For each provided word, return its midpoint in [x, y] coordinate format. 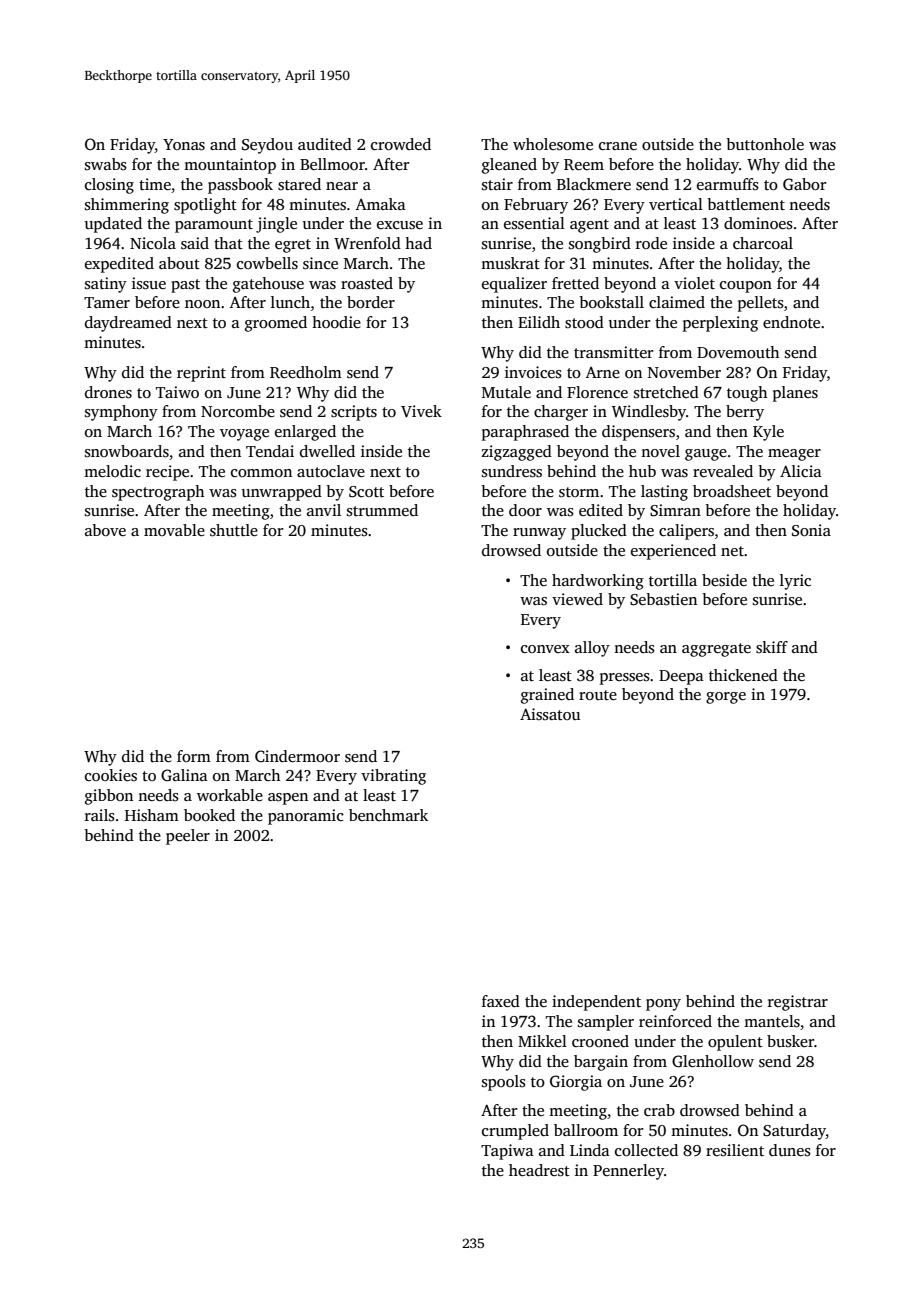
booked [209, 815]
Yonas [184, 145]
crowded [401, 144]
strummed [382, 510]
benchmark [388, 815]
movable [174, 530]
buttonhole [765, 144]
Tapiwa [507, 1152]
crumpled [515, 1132]
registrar [798, 1003]
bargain [601, 1063]
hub [642, 471]
